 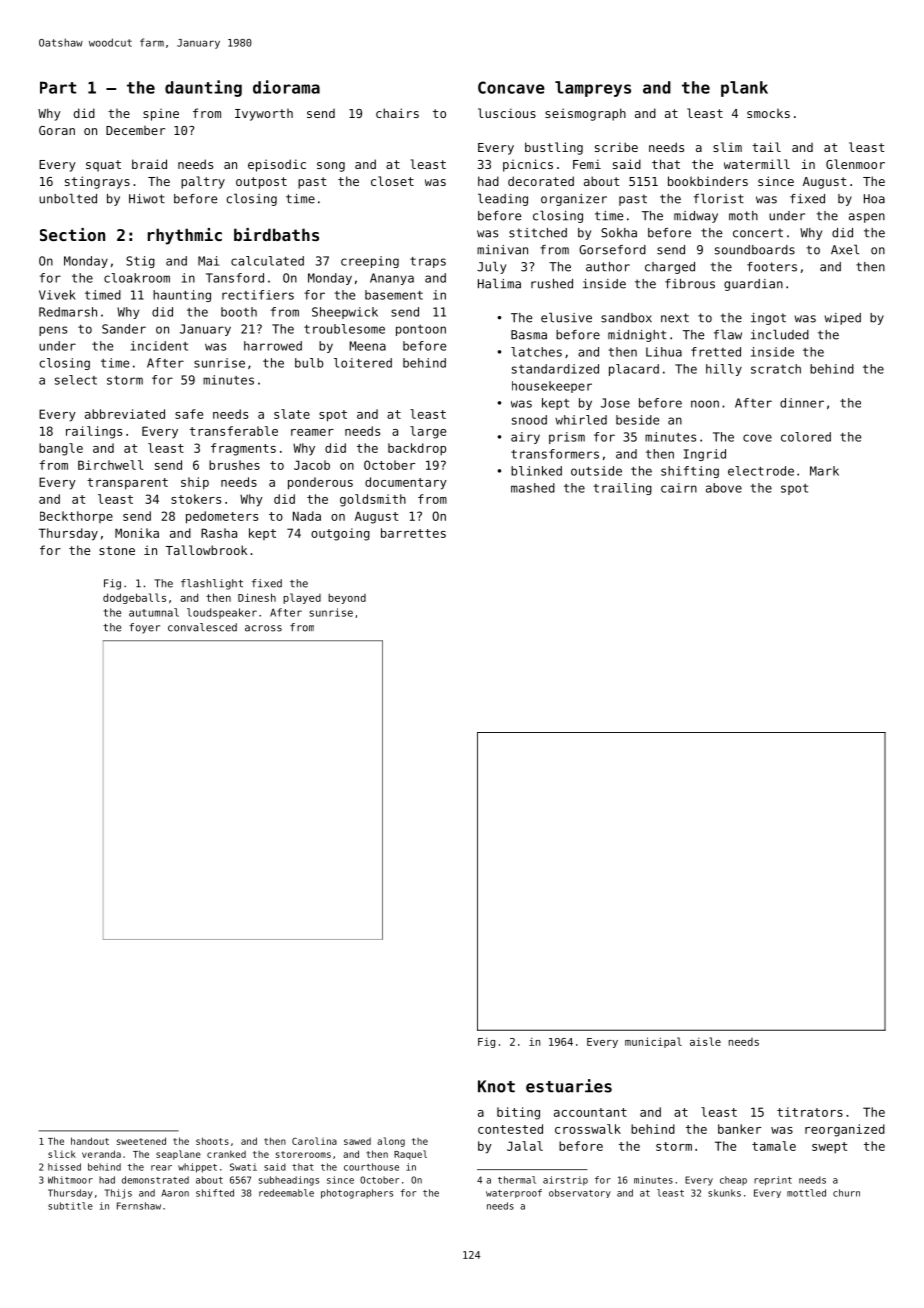 What do you see at coordinates (846, 1193) in the image?
I see `churn` at bounding box center [846, 1193].
